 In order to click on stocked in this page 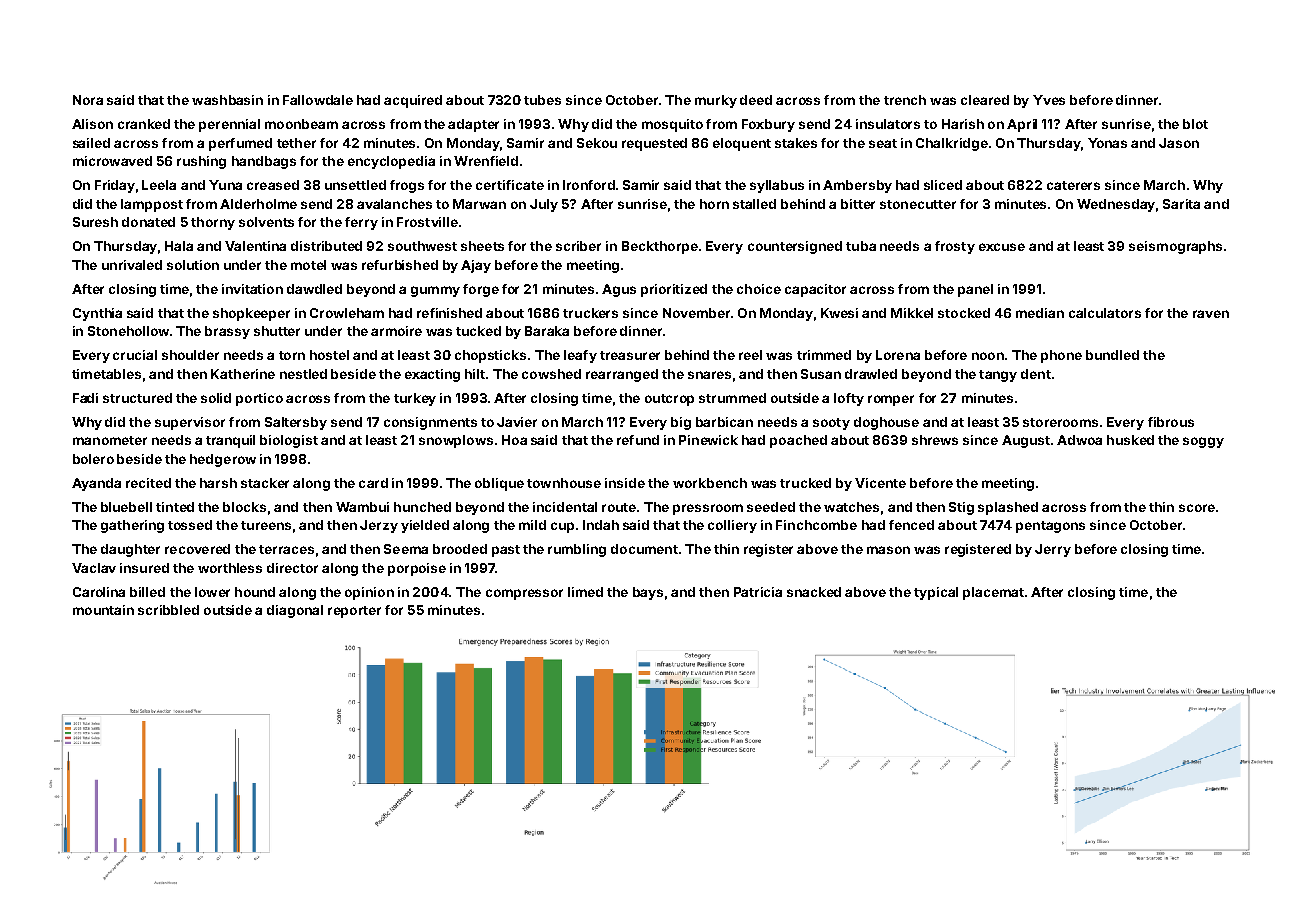, I will do `click(964, 313)`.
